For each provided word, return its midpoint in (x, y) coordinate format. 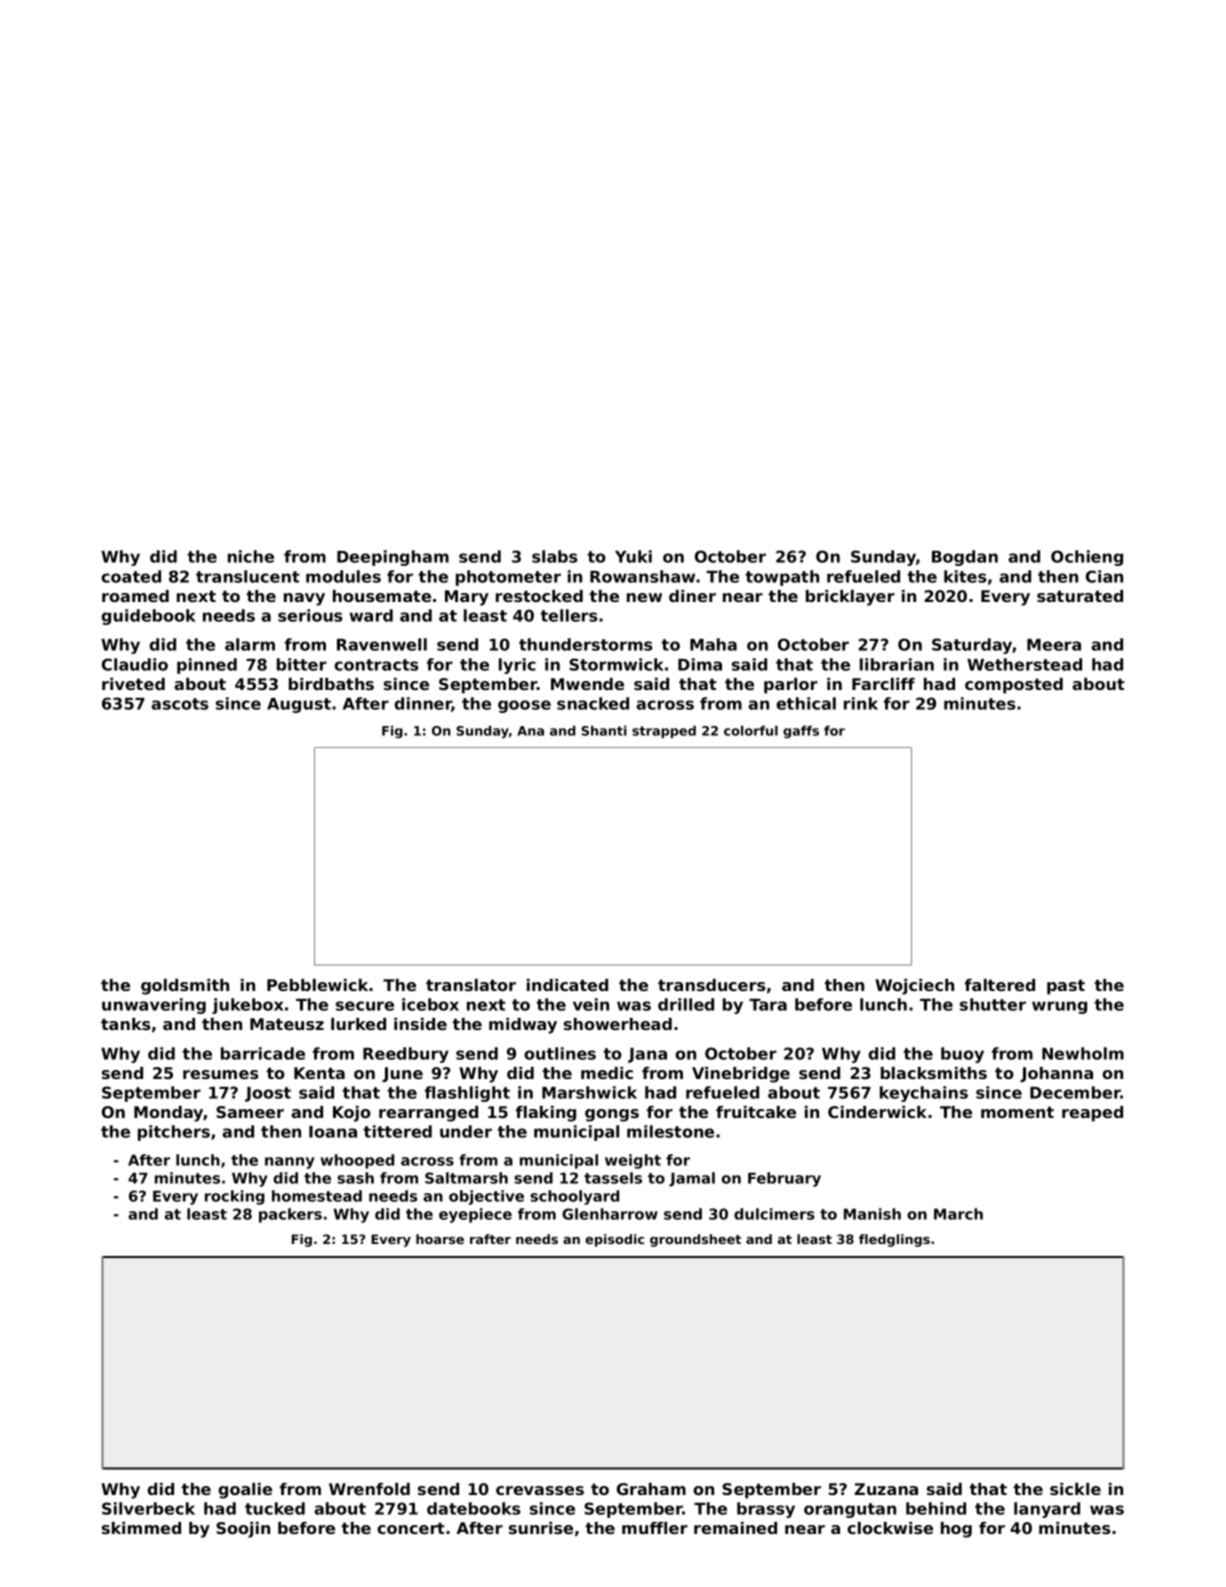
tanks (126, 1024)
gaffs (801, 732)
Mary (467, 598)
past (1066, 987)
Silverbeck (148, 1508)
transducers (712, 985)
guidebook (149, 617)
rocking (235, 1197)
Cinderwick (877, 1112)
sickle (1075, 1489)
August (299, 705)
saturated (1080, 596)
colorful (751, 731)
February (784, 1179)
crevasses (540, 1490)
